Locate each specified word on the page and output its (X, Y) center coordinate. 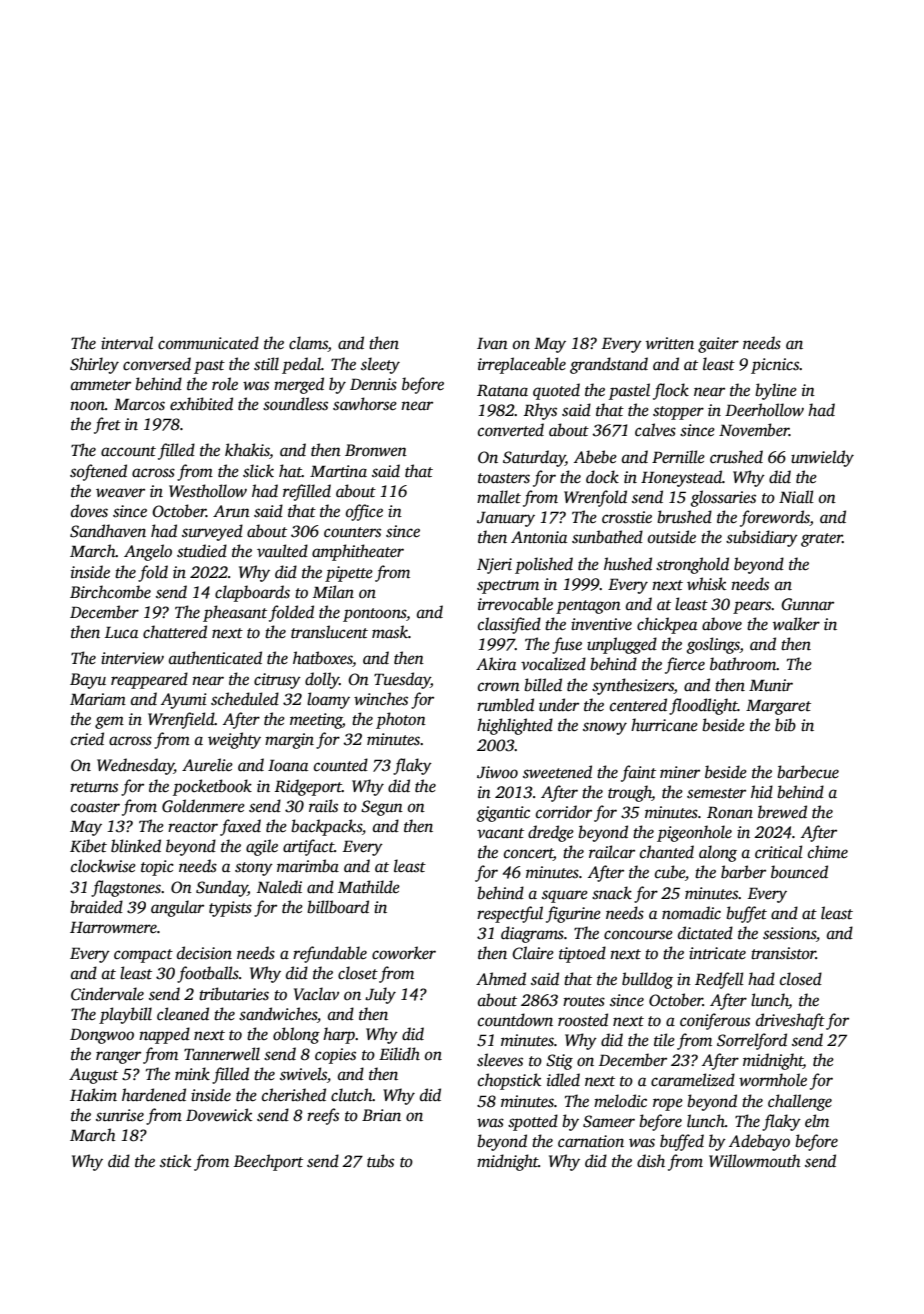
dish (651, 1161)
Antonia (539, 537)
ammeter (101, 385)
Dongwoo (102, 1036)
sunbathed (607, 537)
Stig (559, 1062)
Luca (121, 632)
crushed (736, 457)
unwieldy (822, 458)
